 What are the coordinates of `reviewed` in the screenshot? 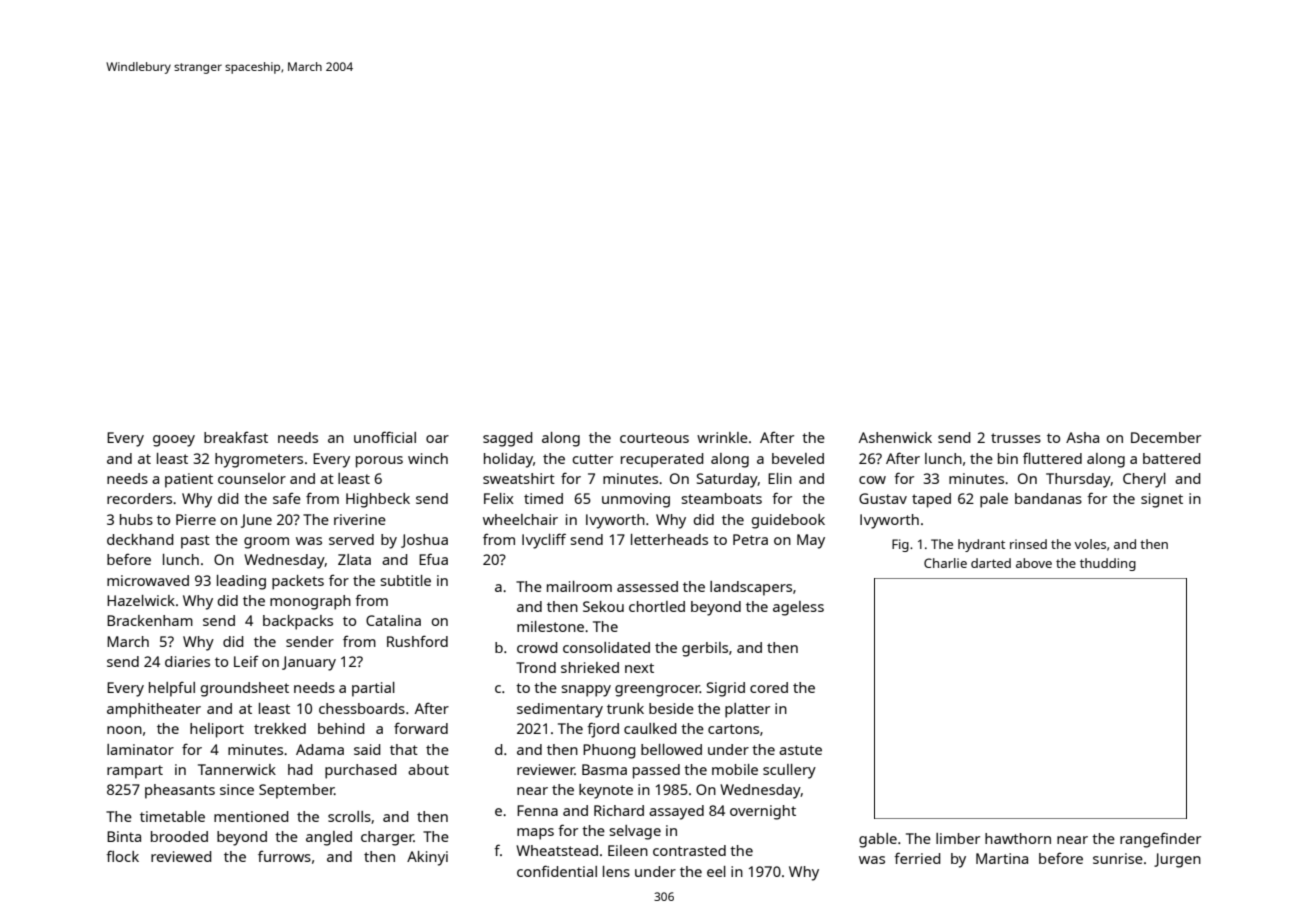 It's located at (181, 856).
